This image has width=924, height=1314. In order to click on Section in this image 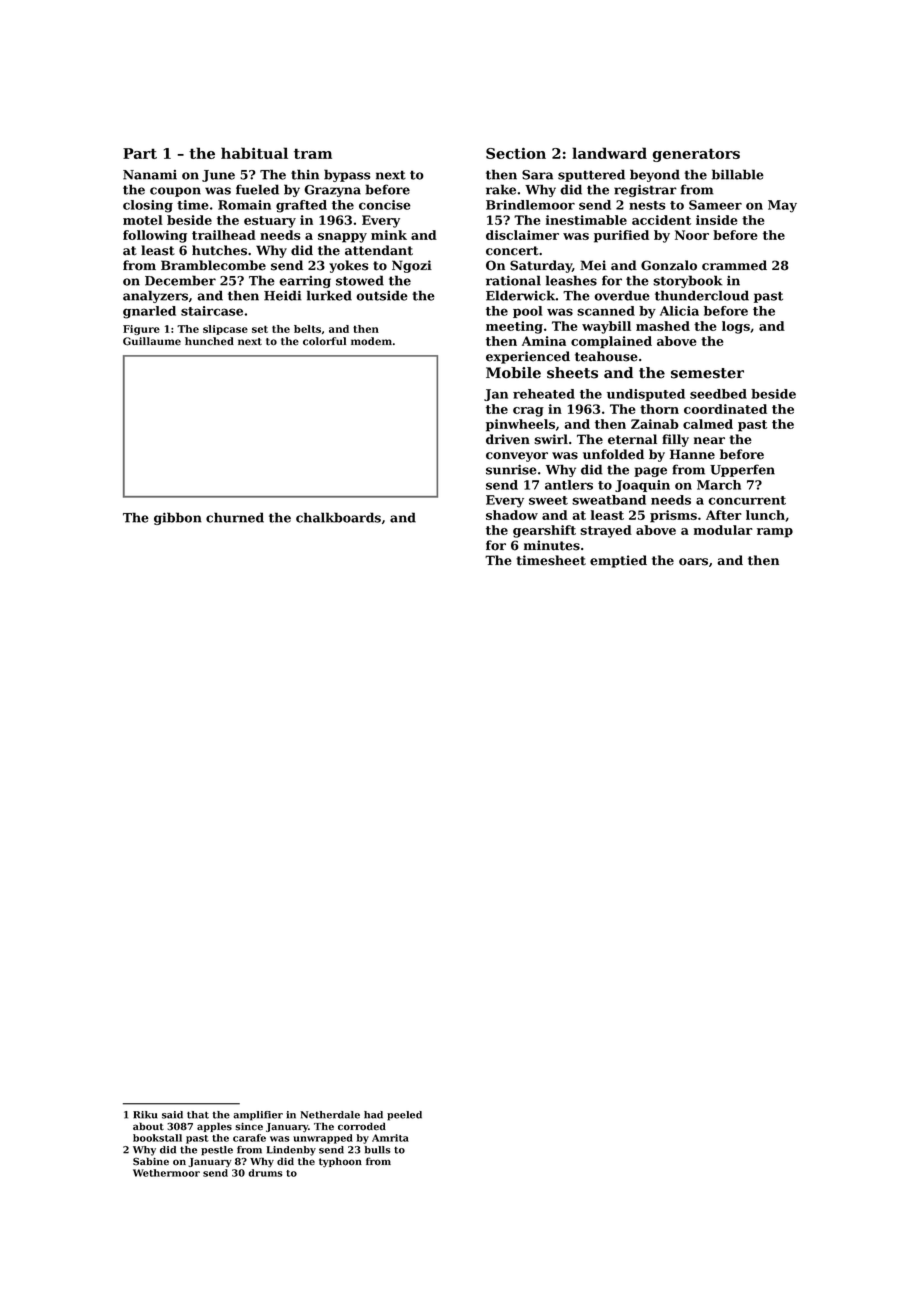, I will do `click(516, 153)`.
